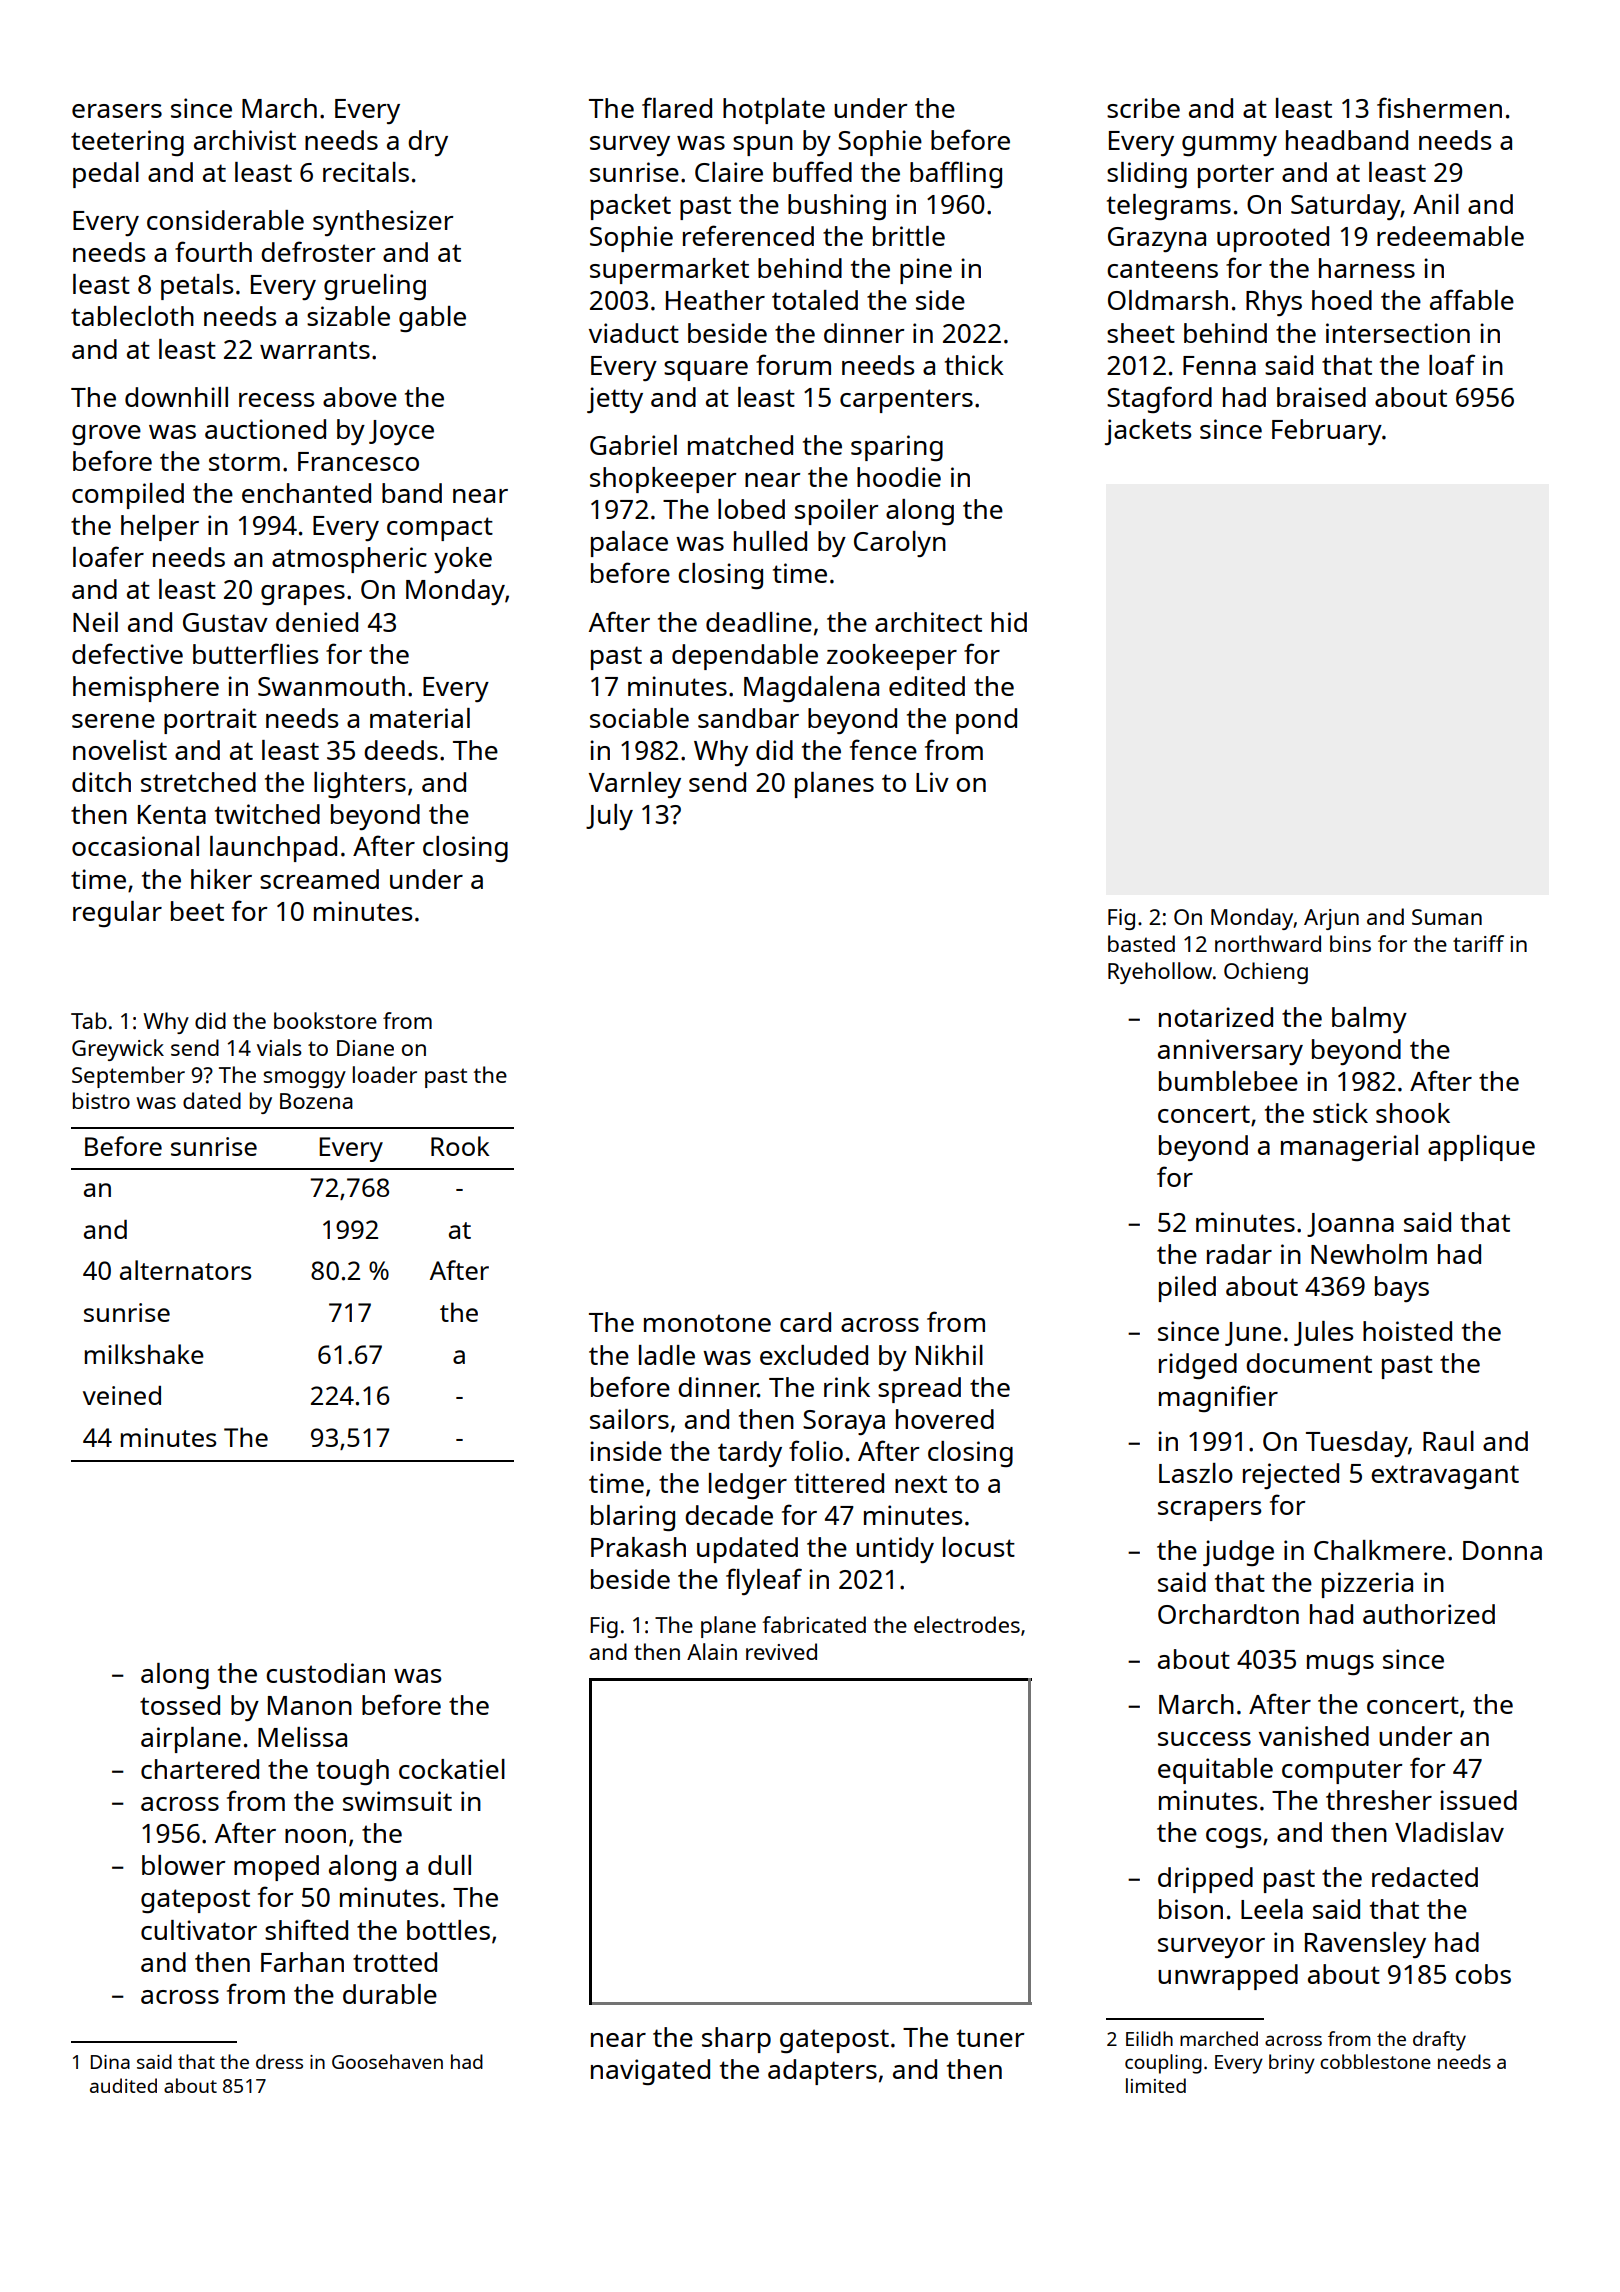 This screenshot has height=2292, width=1620. I want to click on intersection, so click(1398, 333).
